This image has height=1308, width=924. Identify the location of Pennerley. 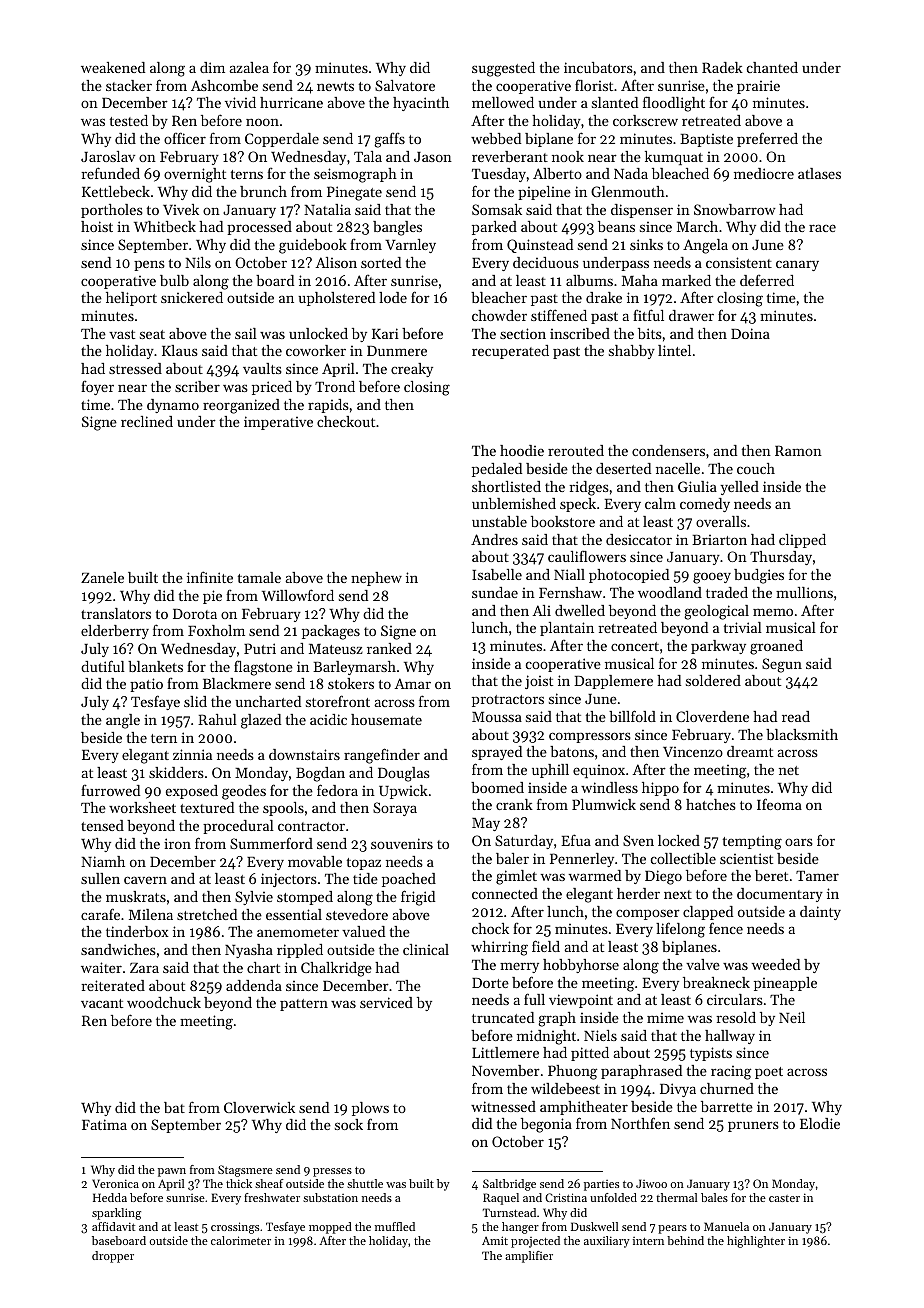
(582, 860).
